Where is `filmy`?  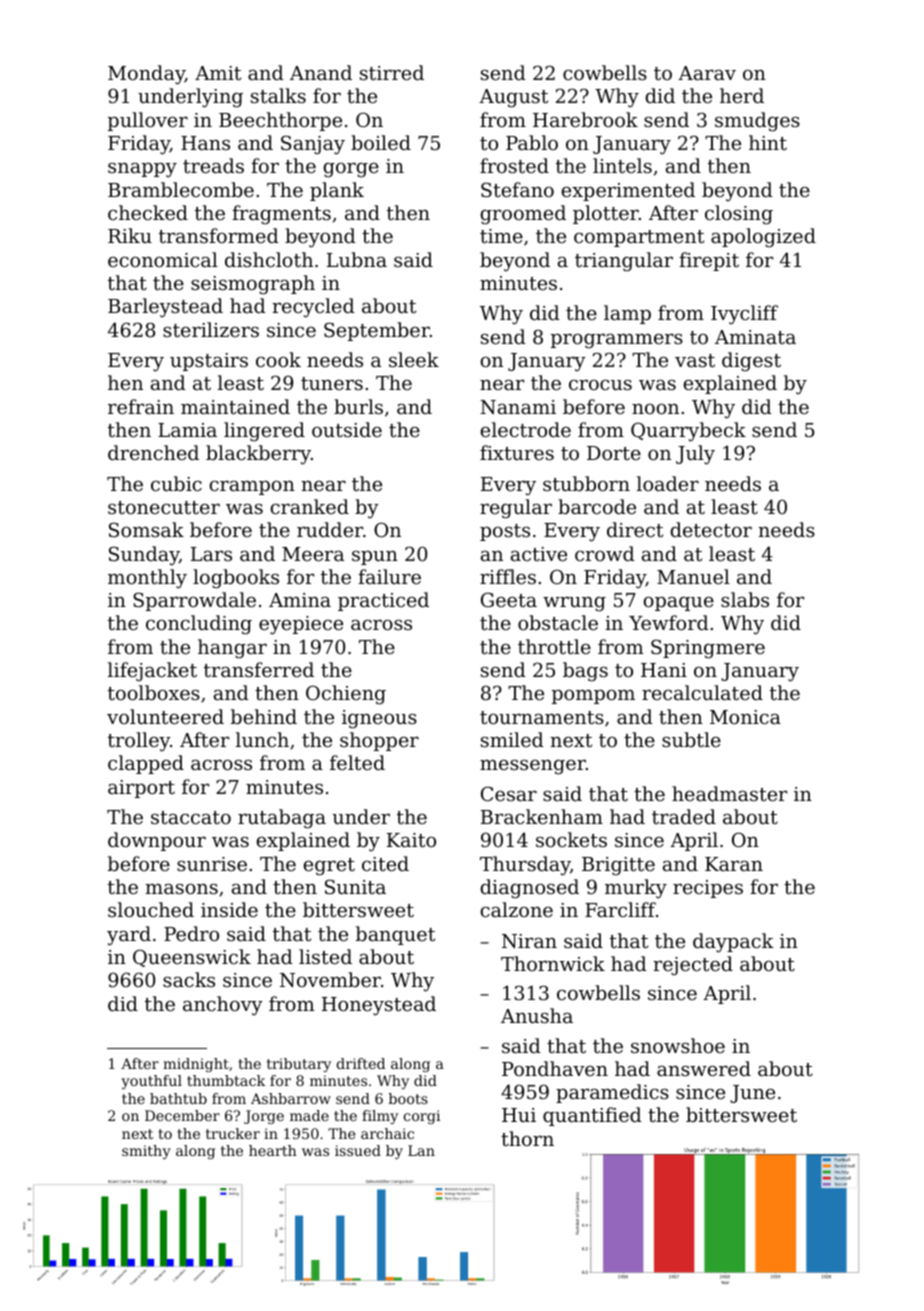
filmy is located at coordinates (380, 1117).
